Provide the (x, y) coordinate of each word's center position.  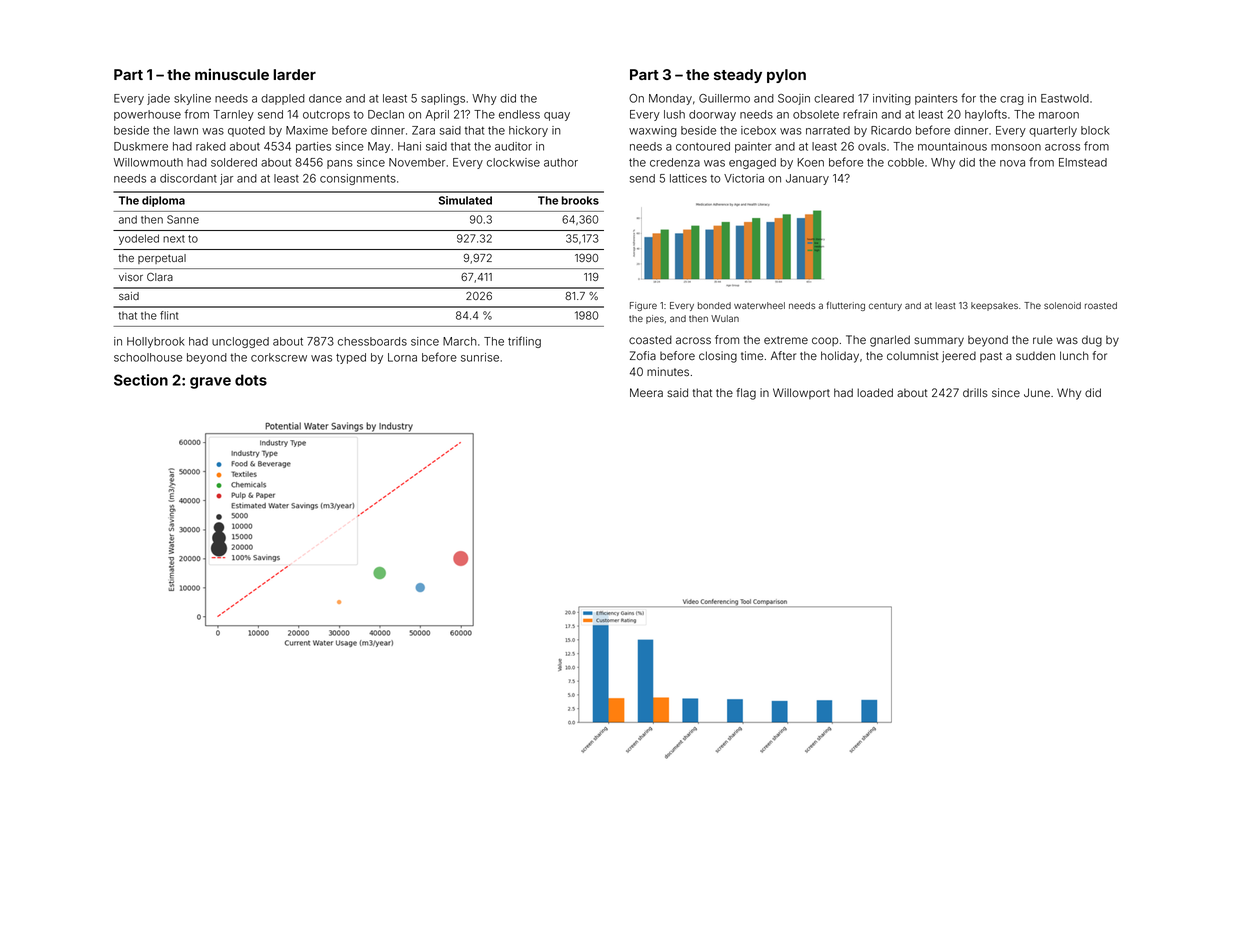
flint (169, 315)
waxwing (653, 131)
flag (746, 394)
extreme (786, 340)
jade (158, 99)
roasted (1101, 305)
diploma (163, 201)
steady (738, 76)
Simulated (465, 200)
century (885, 307)
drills (975, 392)
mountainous (952, 146)
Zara (423, 130)
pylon (786, 76)
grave (210, 383)
